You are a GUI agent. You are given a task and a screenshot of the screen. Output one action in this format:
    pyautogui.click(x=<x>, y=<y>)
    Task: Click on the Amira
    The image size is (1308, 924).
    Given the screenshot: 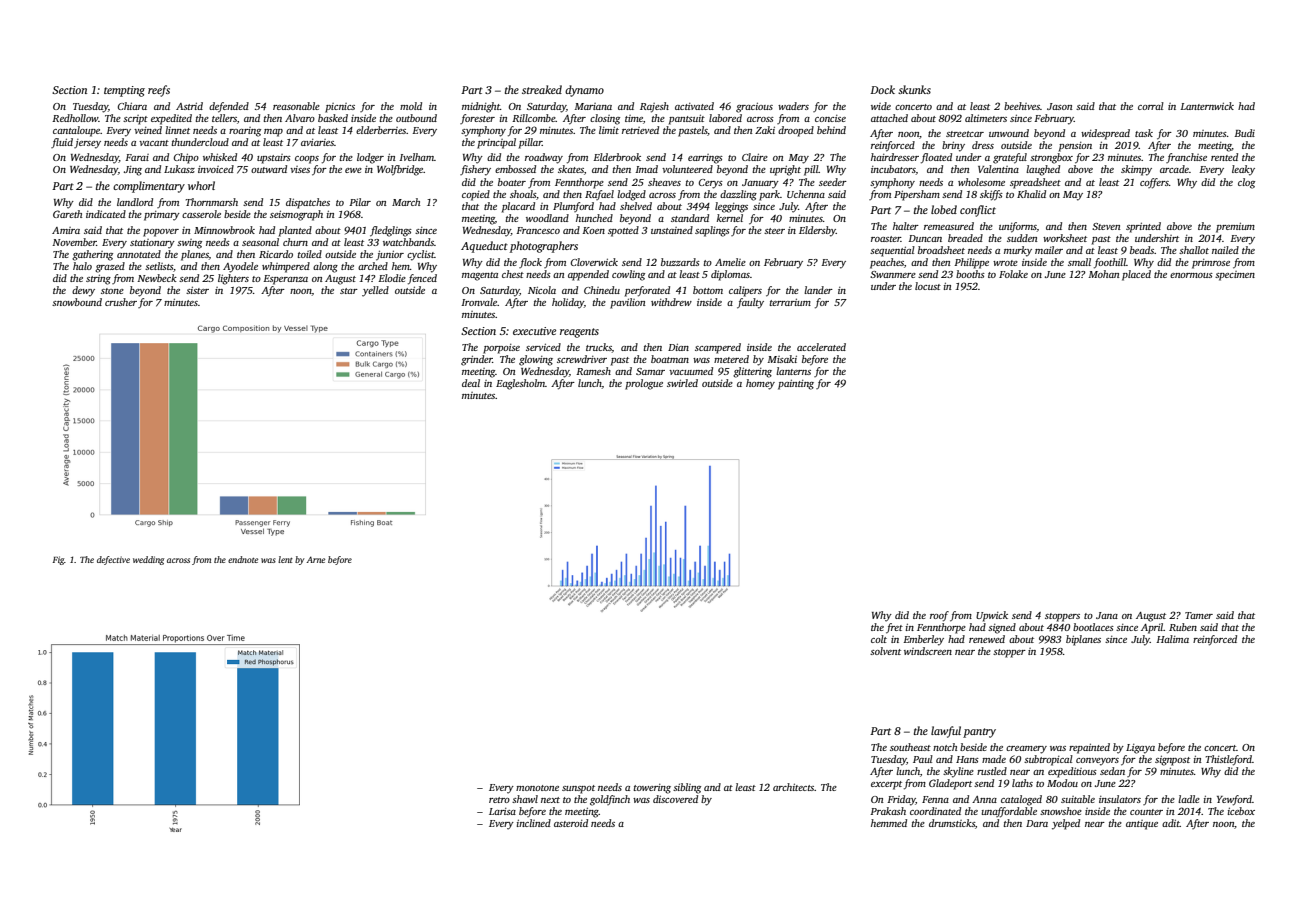 What is the action you would take?
    pyautogui.click(x=66, y=230)
